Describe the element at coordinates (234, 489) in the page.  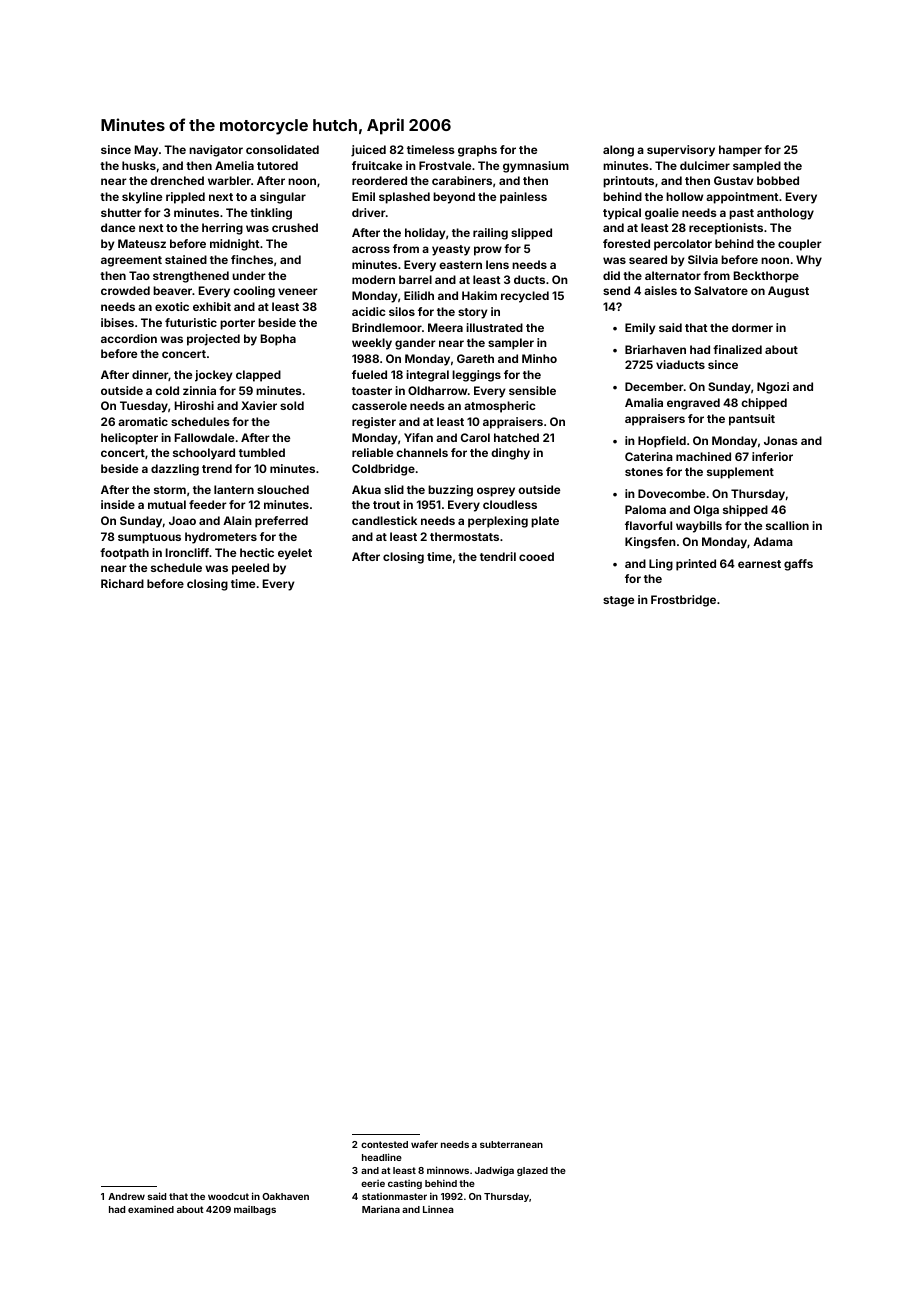
I see `lantern` at that location.
